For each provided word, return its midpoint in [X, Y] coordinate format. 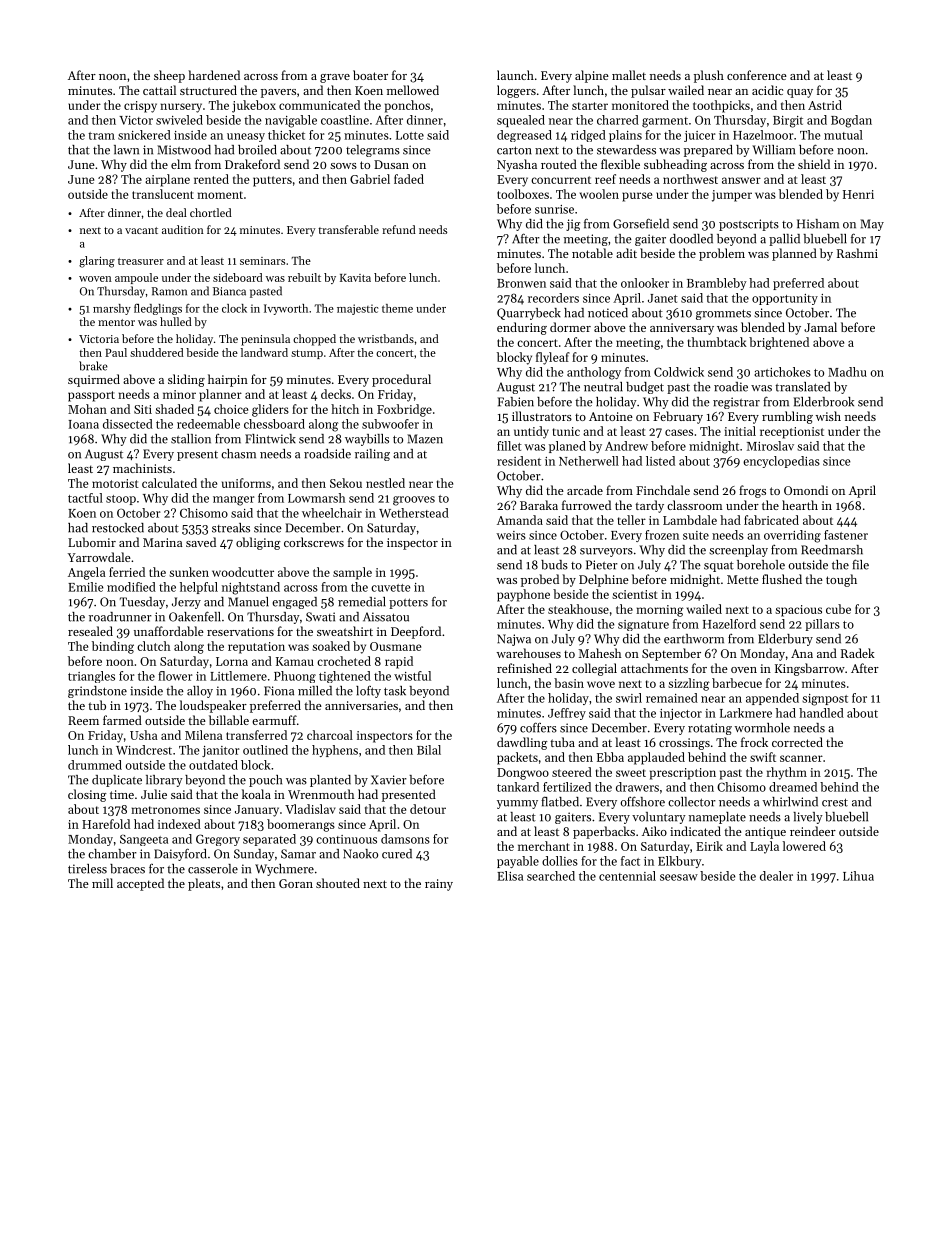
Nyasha [517, 165]
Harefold [106, 824]
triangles [91, 677]
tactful [85, 498]
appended [772, 699]
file [860, 564]
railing [372, 455]
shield [814, 164]
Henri [858, 194]
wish [828, 416]
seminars [262, 261]
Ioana [84, 424]
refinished [524, 668]
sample [352, 573]
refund [399, 229]
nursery [181, 108]
